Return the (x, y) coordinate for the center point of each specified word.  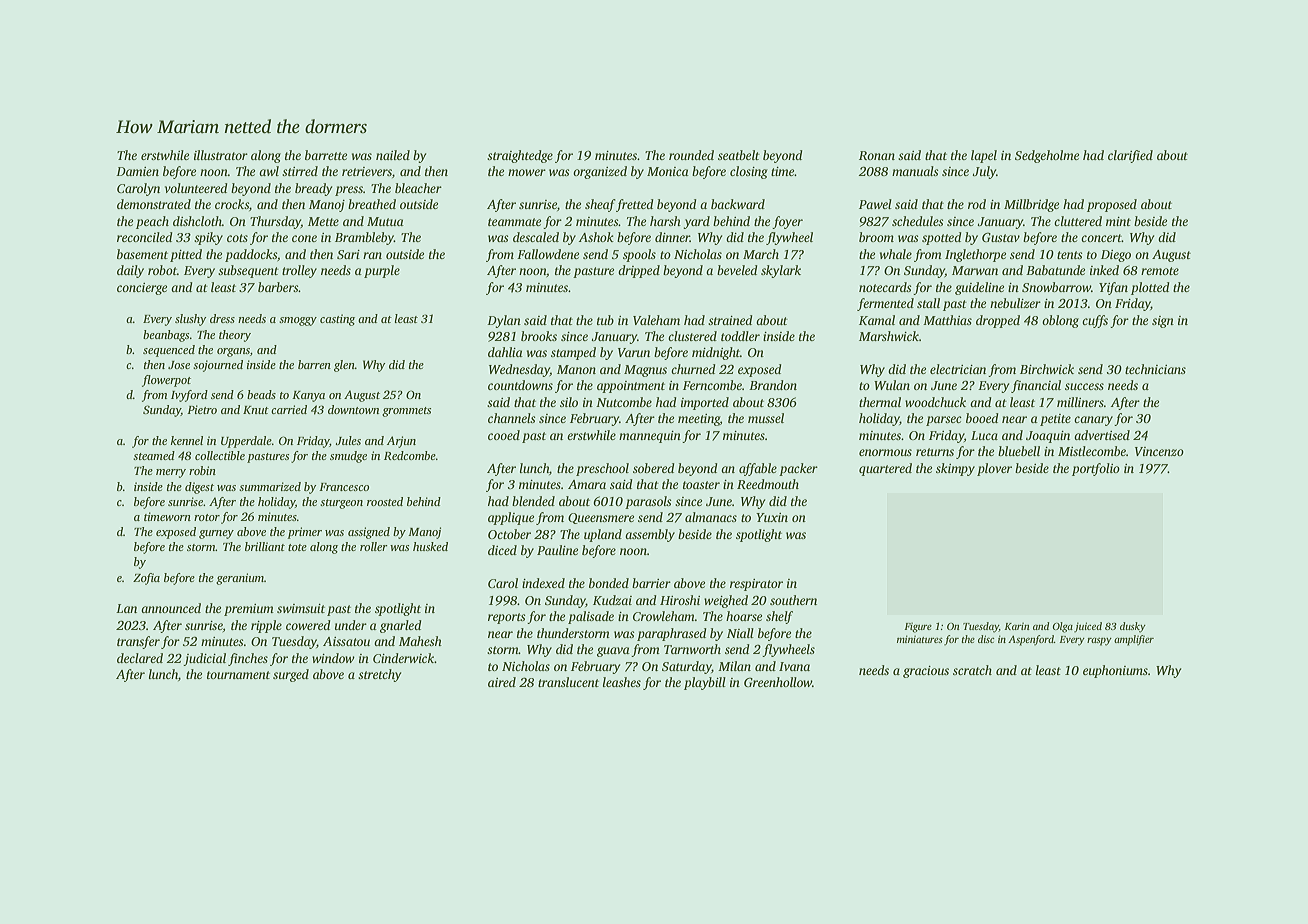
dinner (672, 237)
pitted (186, 255)
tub (605, 320)
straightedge (520, 156)
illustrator (221, 155)
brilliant (265, 546)
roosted (385, 501)
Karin (1017, 626)
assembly (650, 535)
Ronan (877, 155)
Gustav (1001, 237)
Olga (1063, 627)
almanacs (711, 517)
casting (337, 320)
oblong (1060, 321)
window (333, 658)
